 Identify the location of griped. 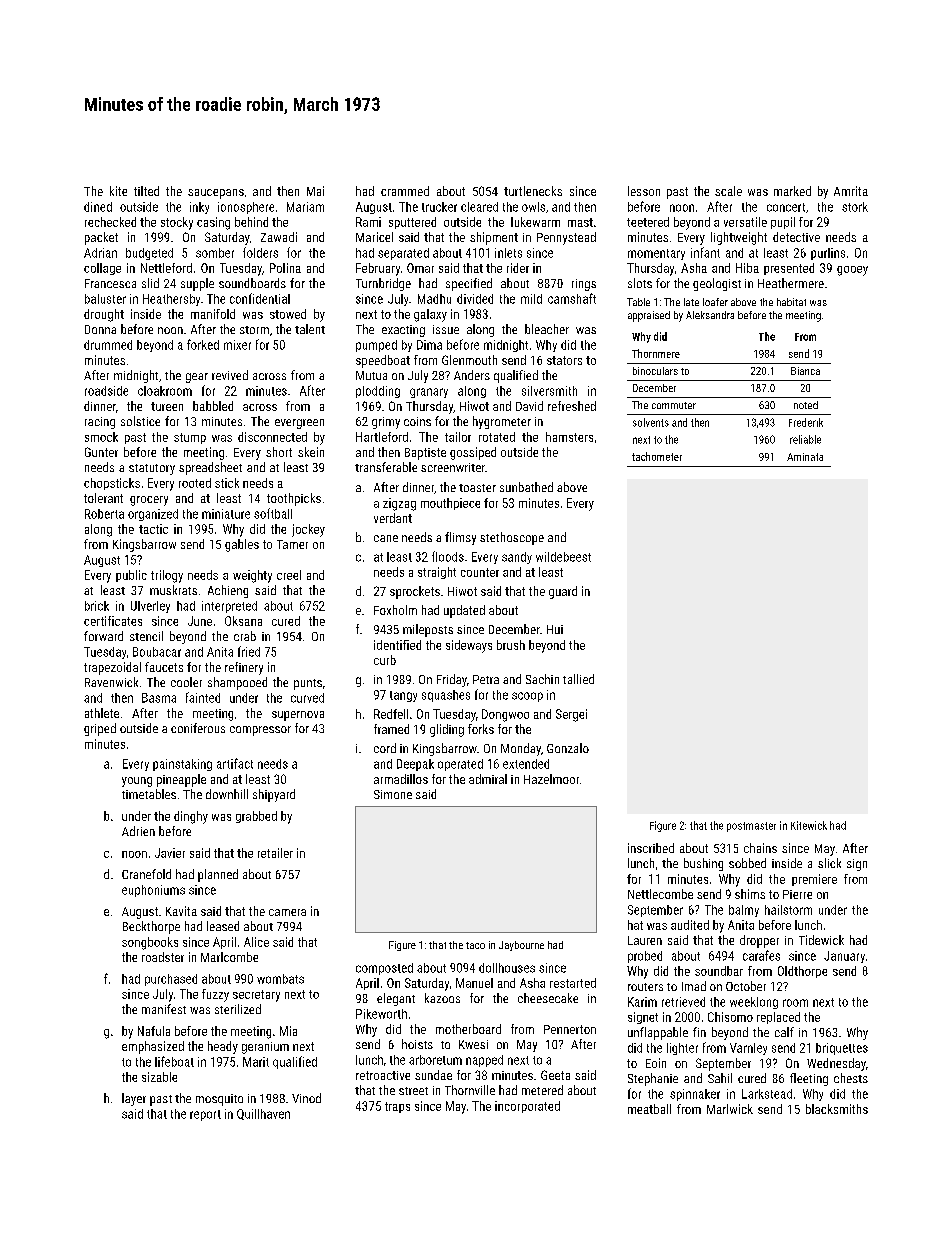
(100, 729).
